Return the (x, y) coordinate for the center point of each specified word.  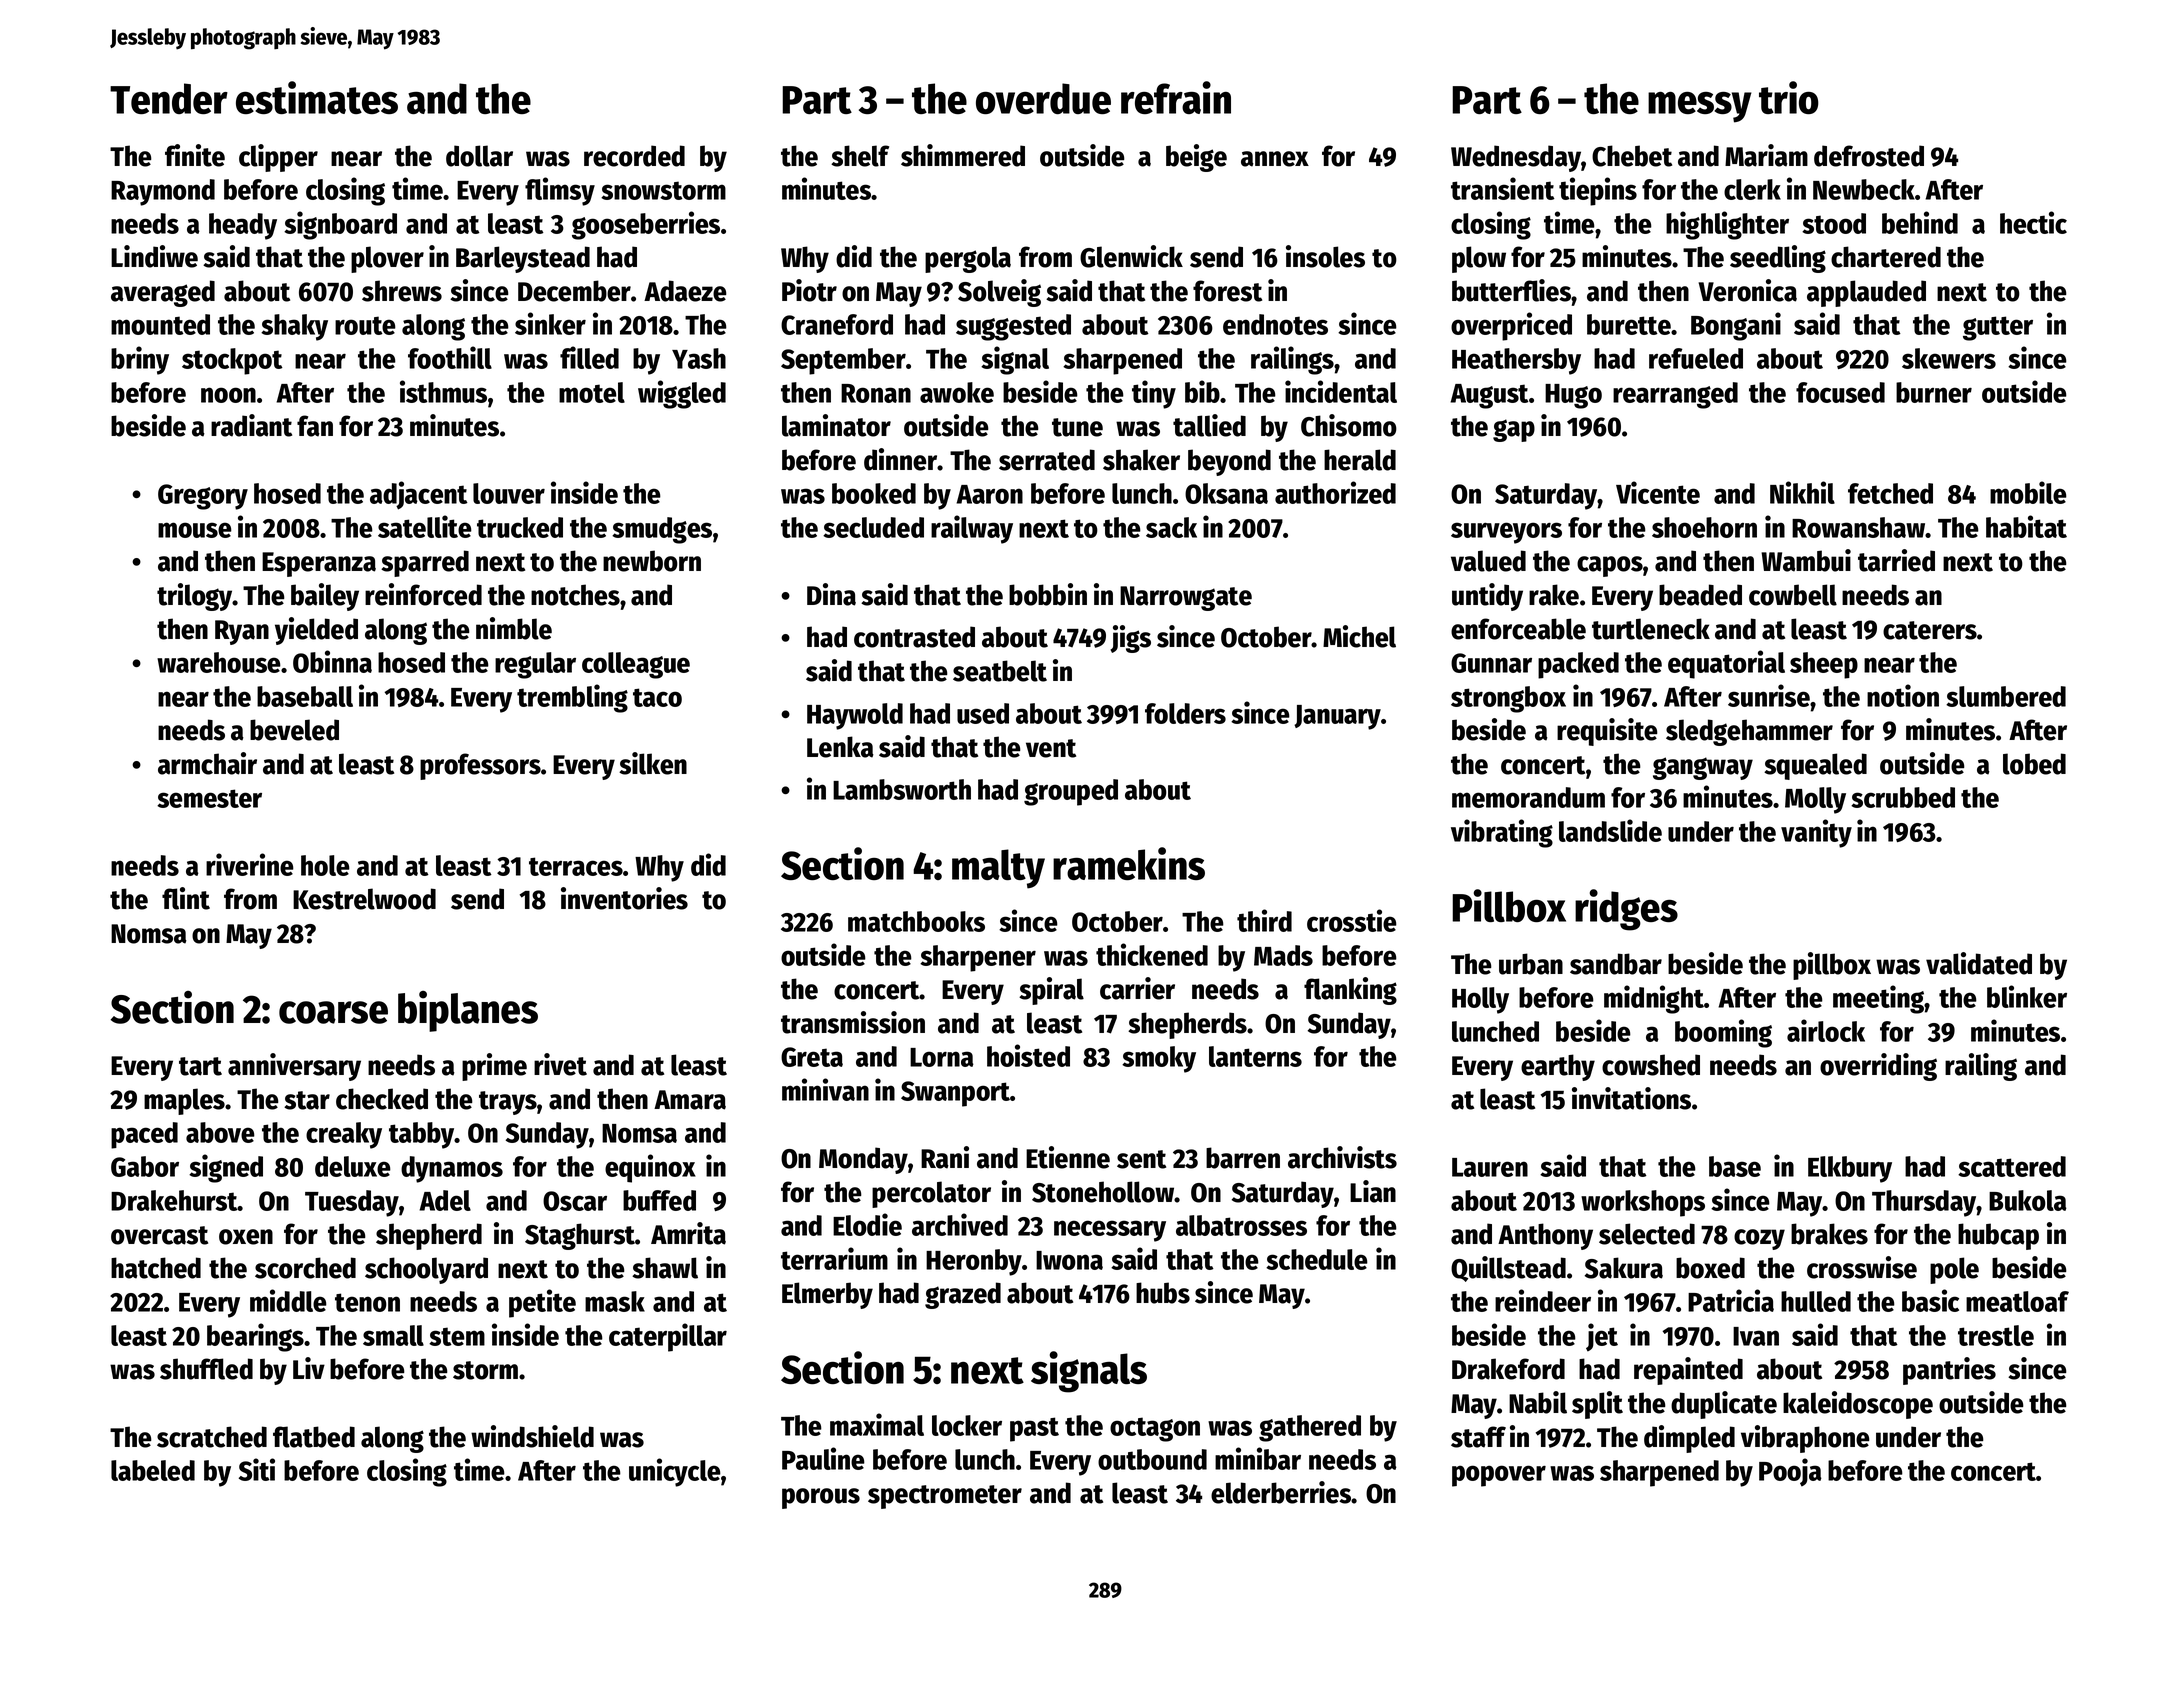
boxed (1710, 1268)
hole (325, 865)
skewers (1949, 358)
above (220, 1132)
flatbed (314, 1437)
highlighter (1727, 225)
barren (1243, 1158)
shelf (860, 156)
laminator (836, 425)
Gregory (203, 497)
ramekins (1129, 863)
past (1034, 1429)
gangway (1703, 768)
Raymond (163, 192)
